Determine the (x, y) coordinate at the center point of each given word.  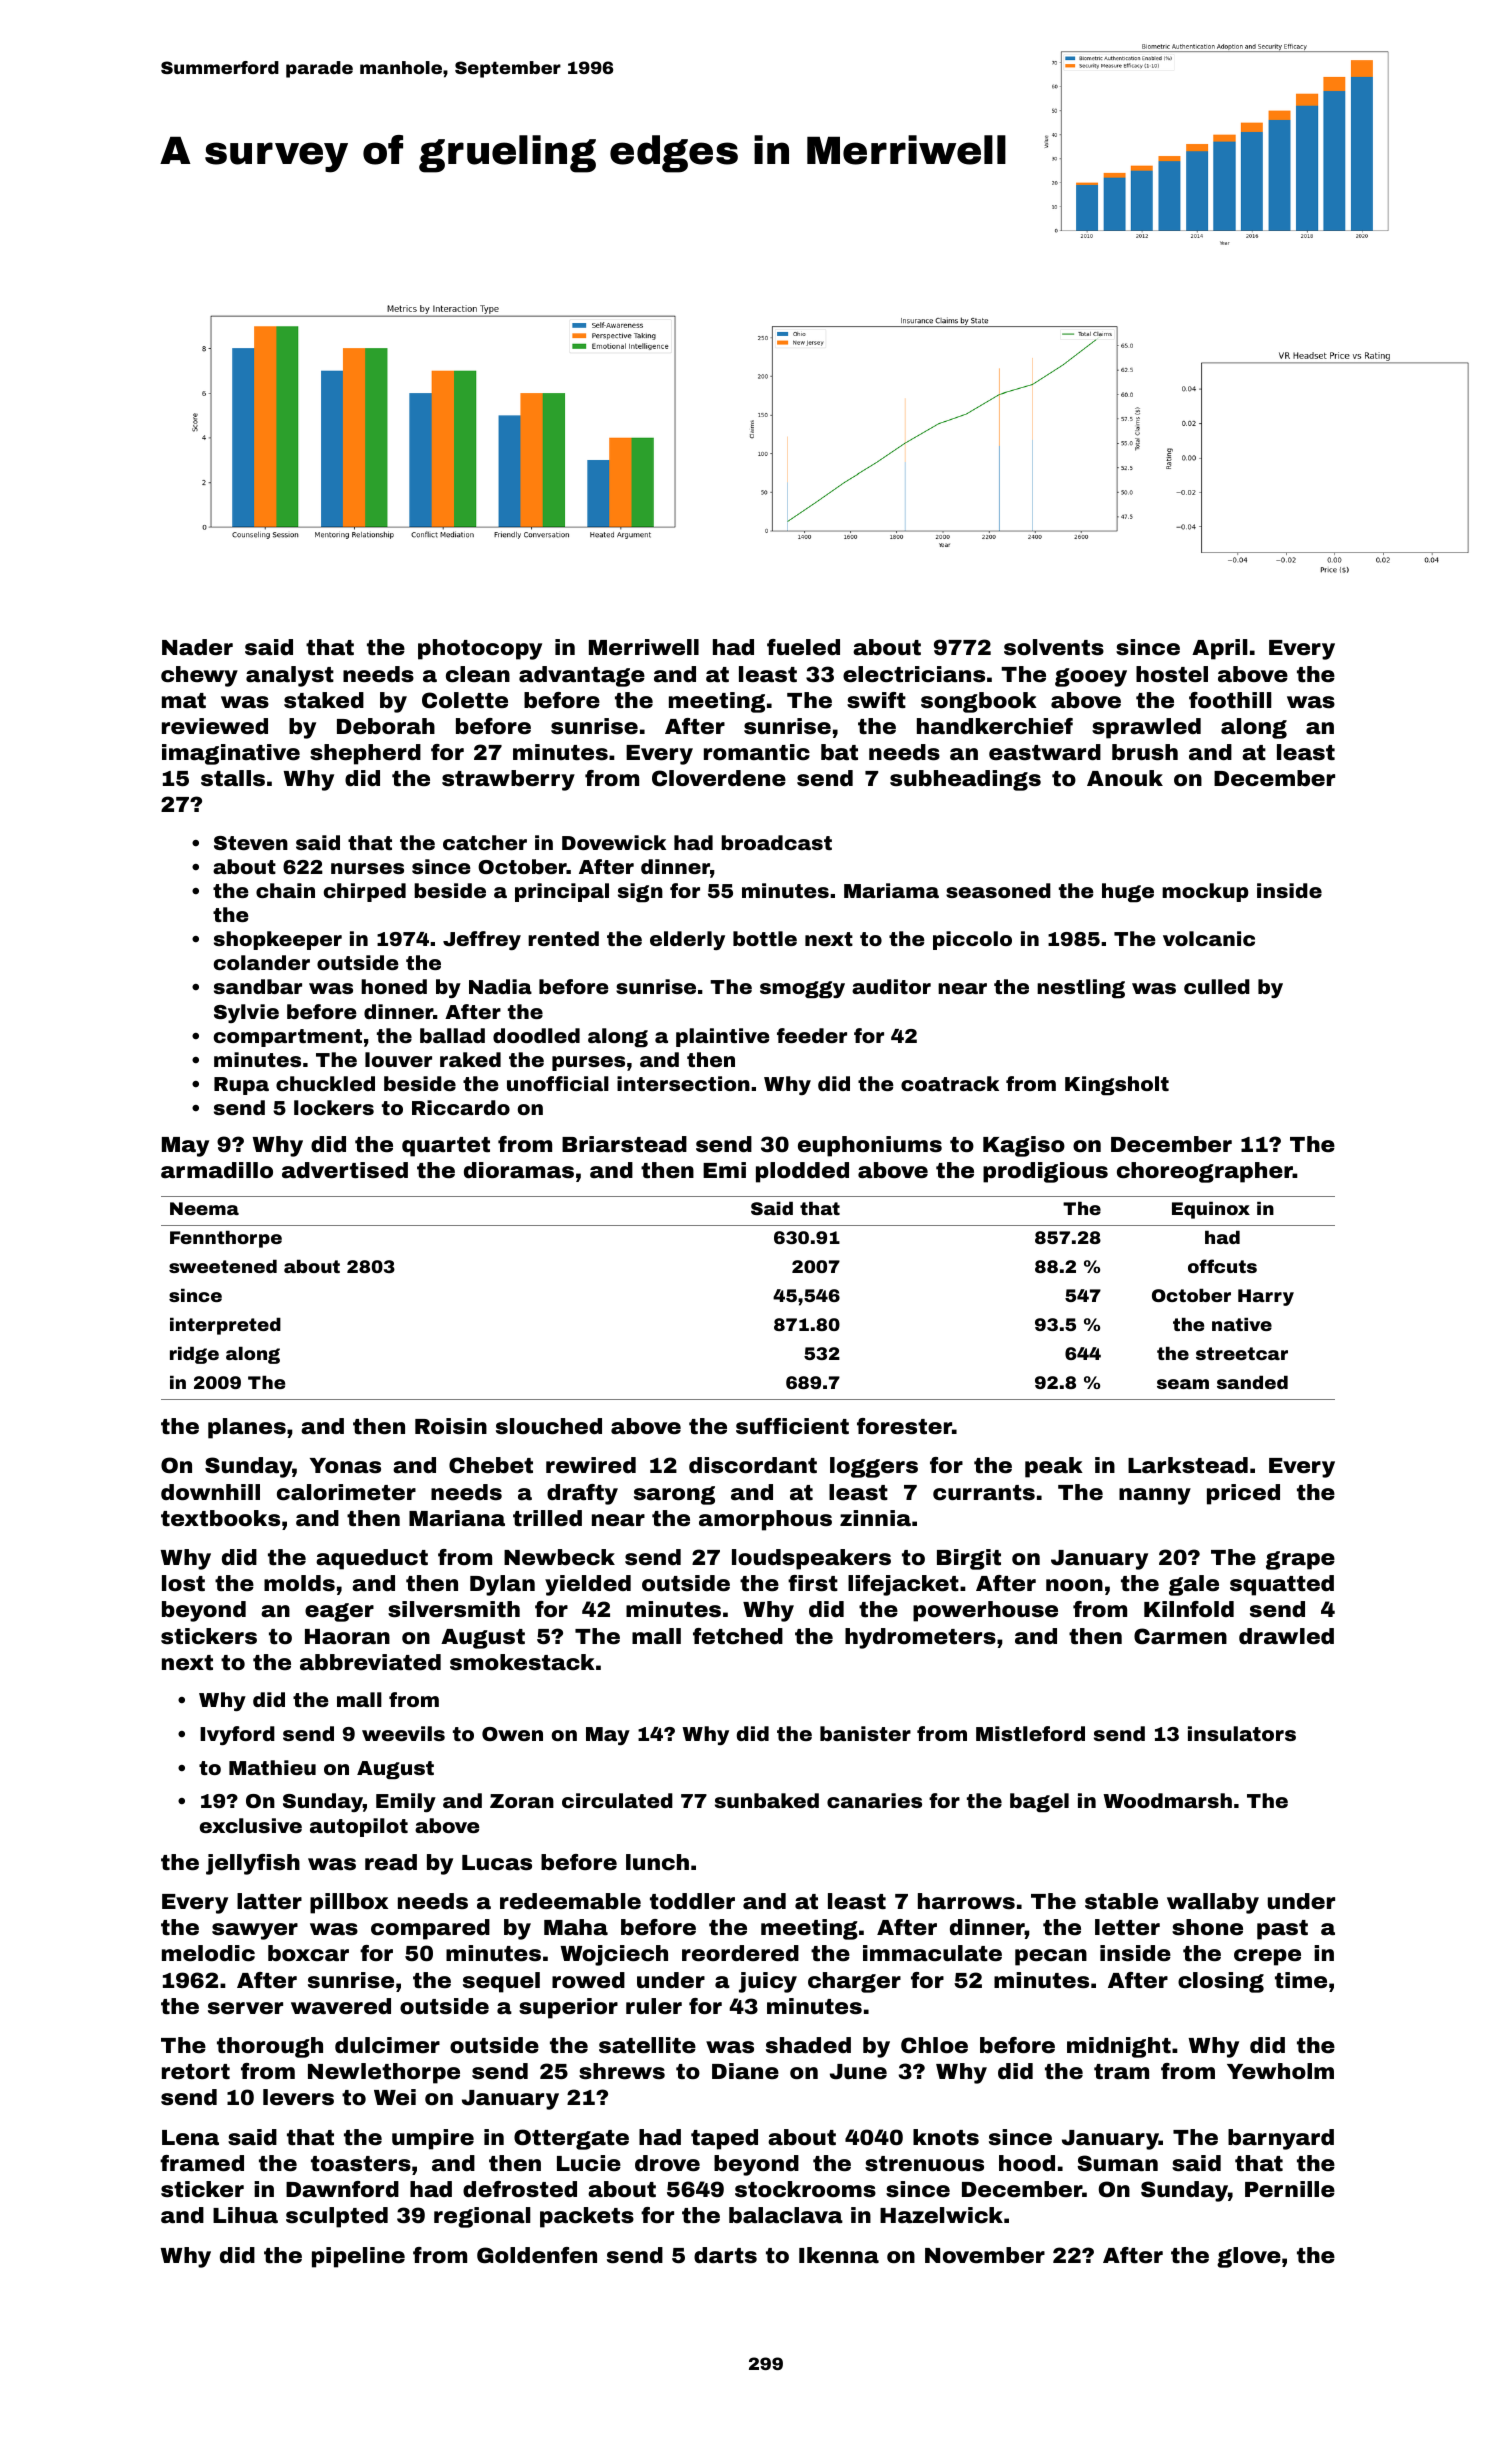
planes (247, 1428)
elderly (687, 940)
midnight (1119, 2047)
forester (904, 1426)
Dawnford (342, 2189)
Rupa (241, 1086)
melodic (208, 1953)
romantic (757, 752)
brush (1145, 752)
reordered (740, 1953)
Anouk (1125, 778)
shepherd (365, 754)
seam (1183, 1384)
